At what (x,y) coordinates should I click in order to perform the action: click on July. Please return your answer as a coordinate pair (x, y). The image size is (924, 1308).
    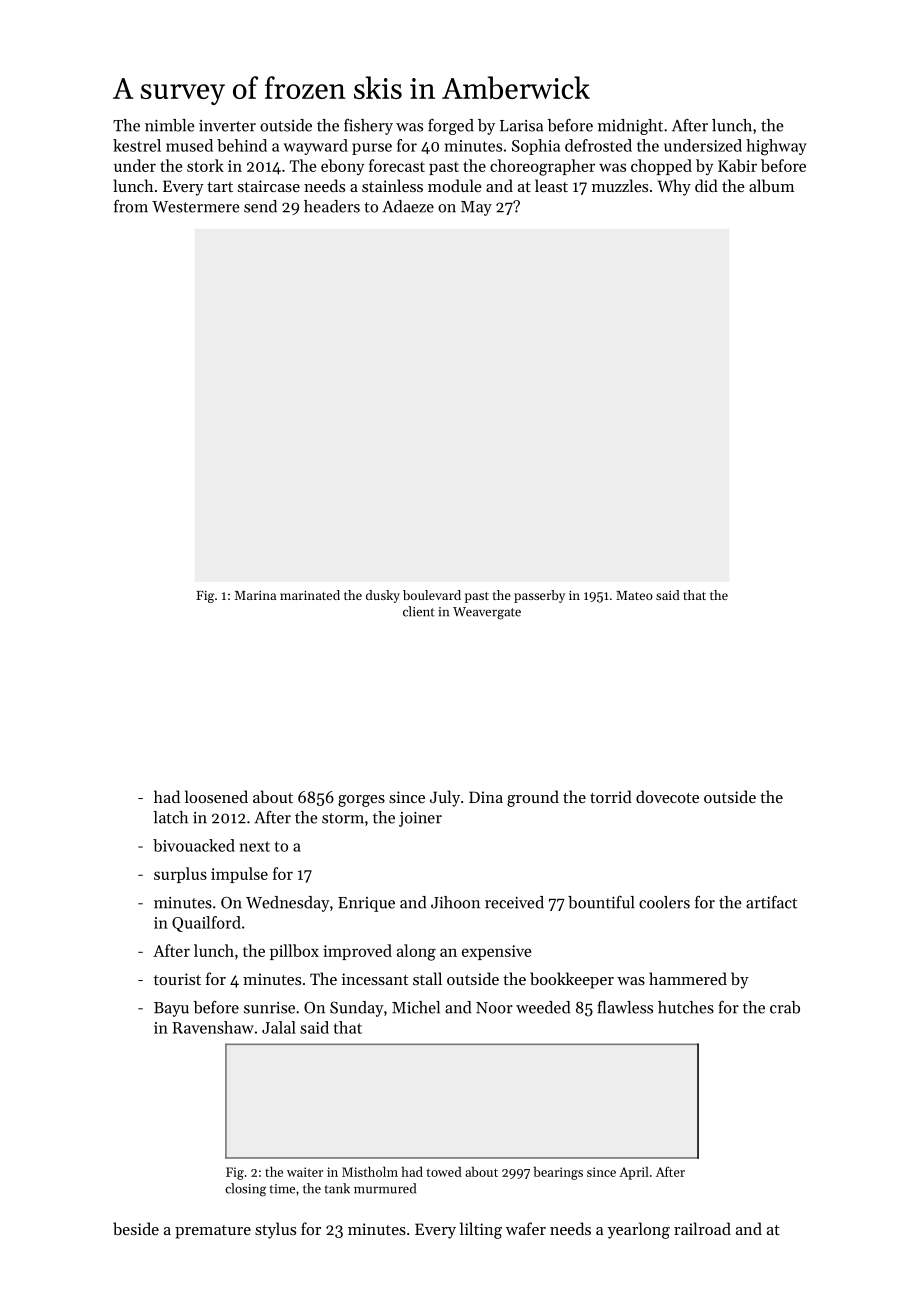
    Looking at the image, I should click on (445, 798).
